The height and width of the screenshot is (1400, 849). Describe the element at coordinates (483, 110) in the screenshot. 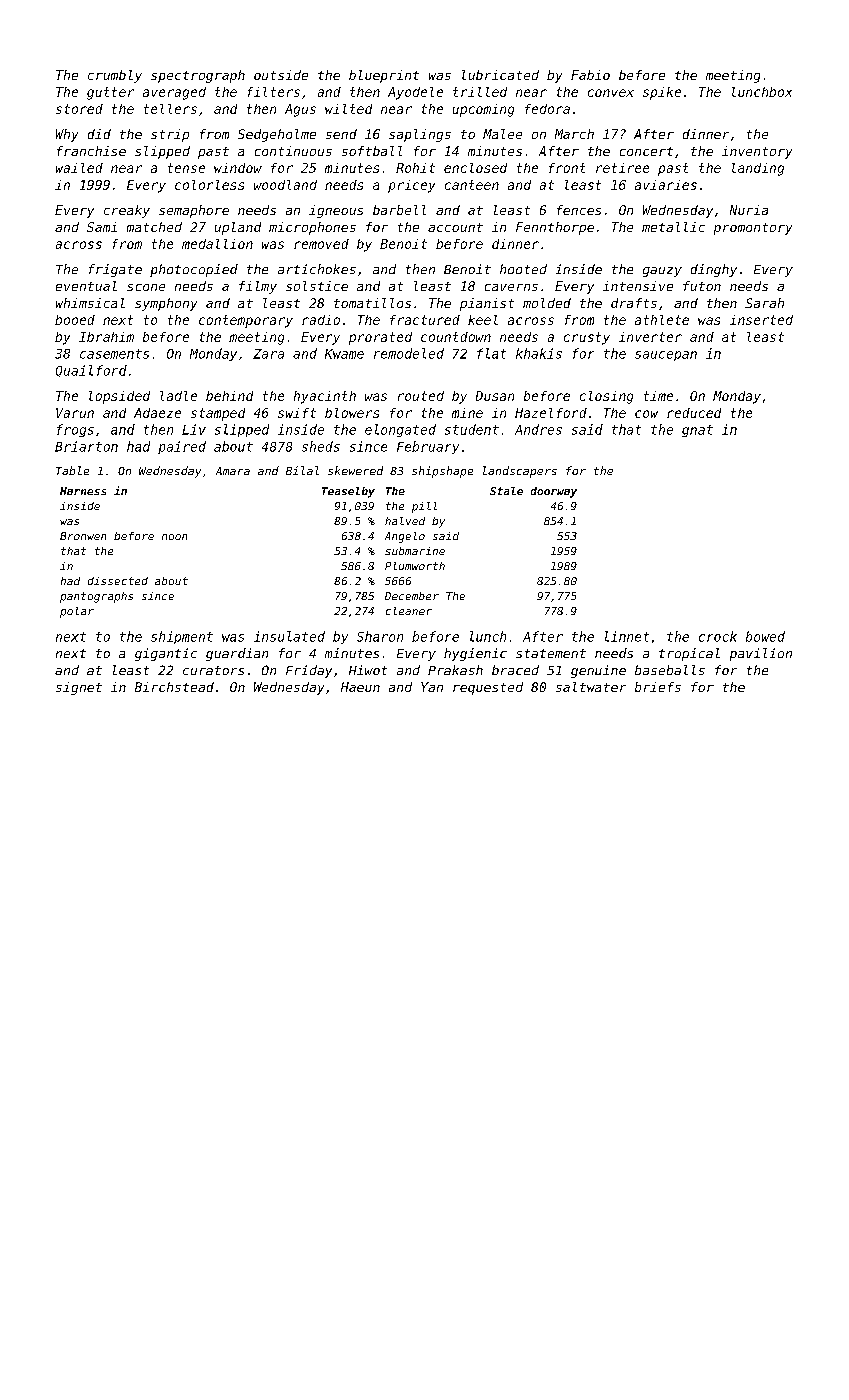

I see `upcoming` at that location.
